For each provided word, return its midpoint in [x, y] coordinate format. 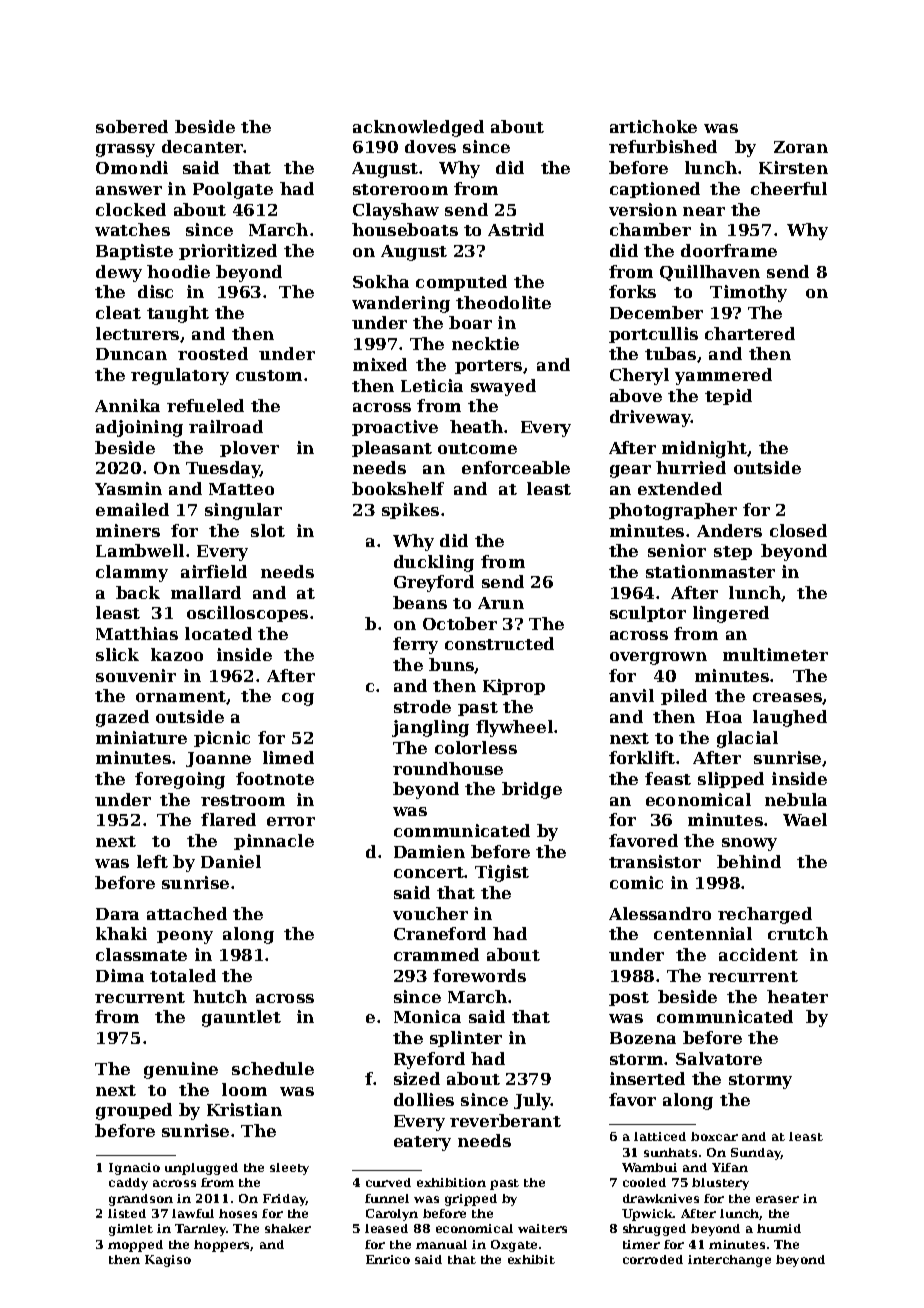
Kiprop [514, 687]
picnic [222, 739]
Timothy [748, 293]
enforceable [516, 467]
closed [798, 530]
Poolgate [233, 190]
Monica [427, 1016]
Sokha [381, 281]
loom [244, 1089]
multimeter [775, 654]
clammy [132, 573]
